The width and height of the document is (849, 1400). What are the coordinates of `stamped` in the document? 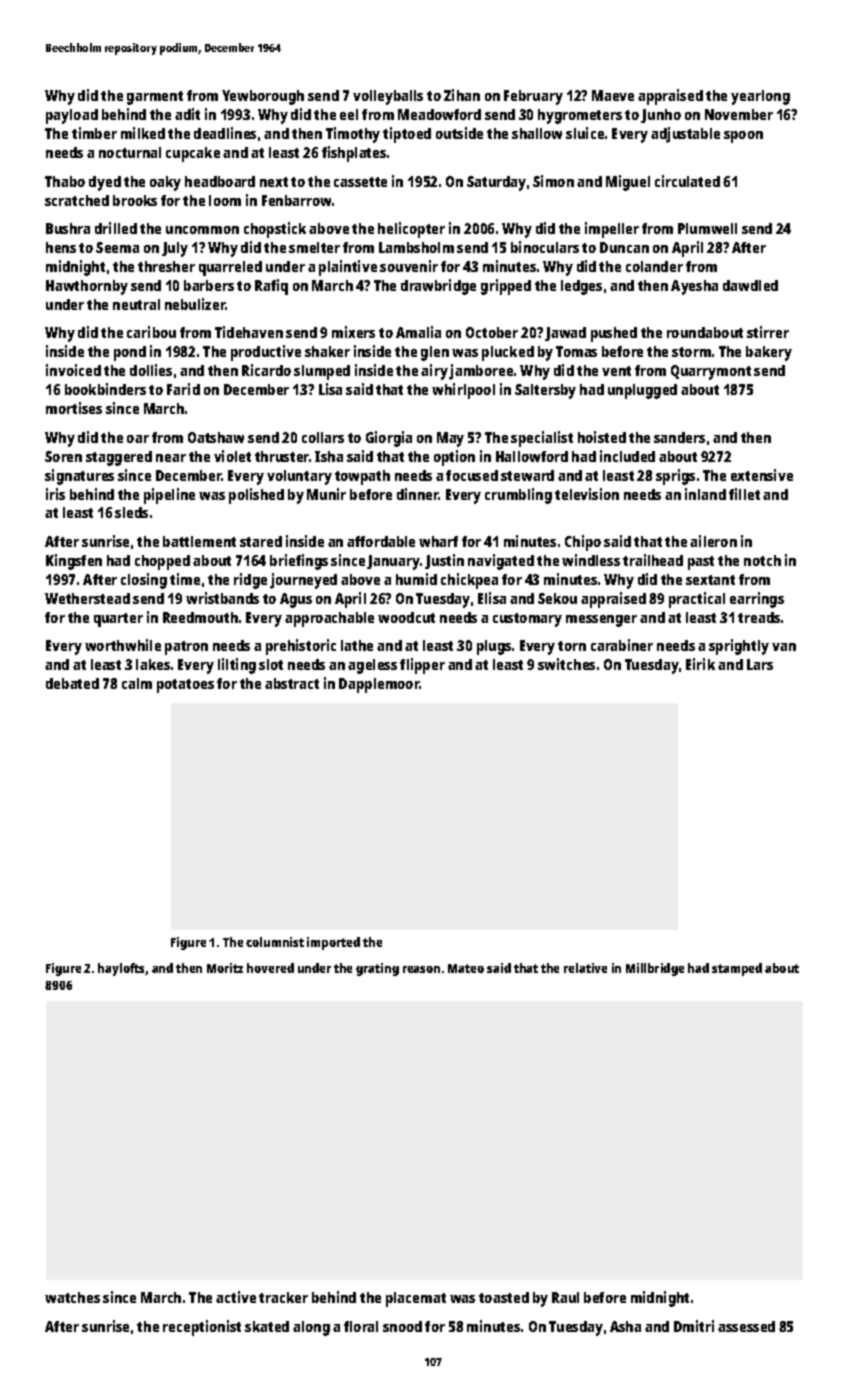 It's located at (737, 969).
